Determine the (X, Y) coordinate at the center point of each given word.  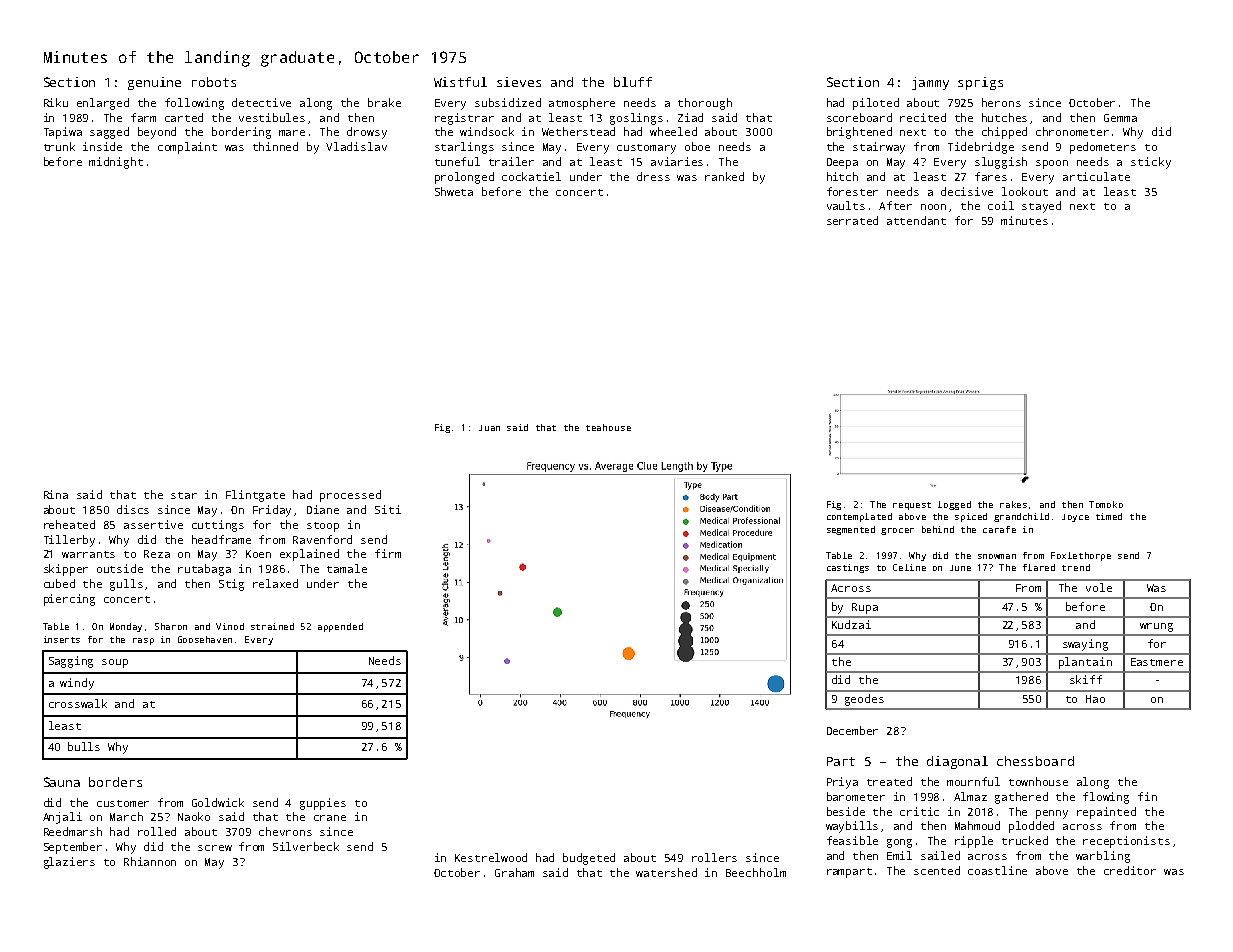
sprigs (980, 83)
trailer (511, 161)
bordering (241, 133)
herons (1001, 102)
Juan (489, 428)
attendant (916, 220)
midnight (116, 163)
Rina (56, 494)
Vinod (230, 626)
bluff (633, 82)
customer (123, 803)
